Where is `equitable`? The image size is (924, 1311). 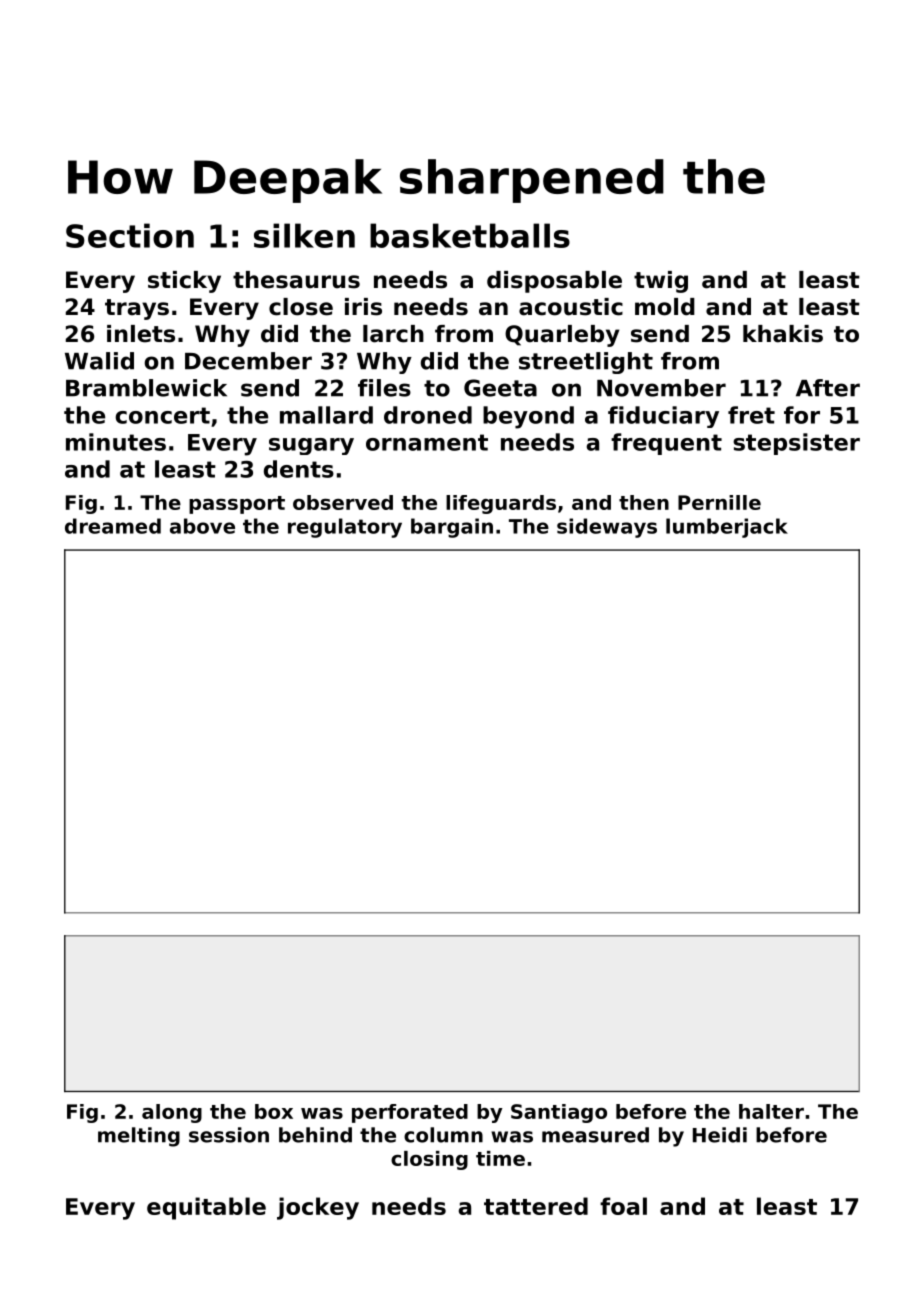
equitable is located at coordinates (206, 1208).
